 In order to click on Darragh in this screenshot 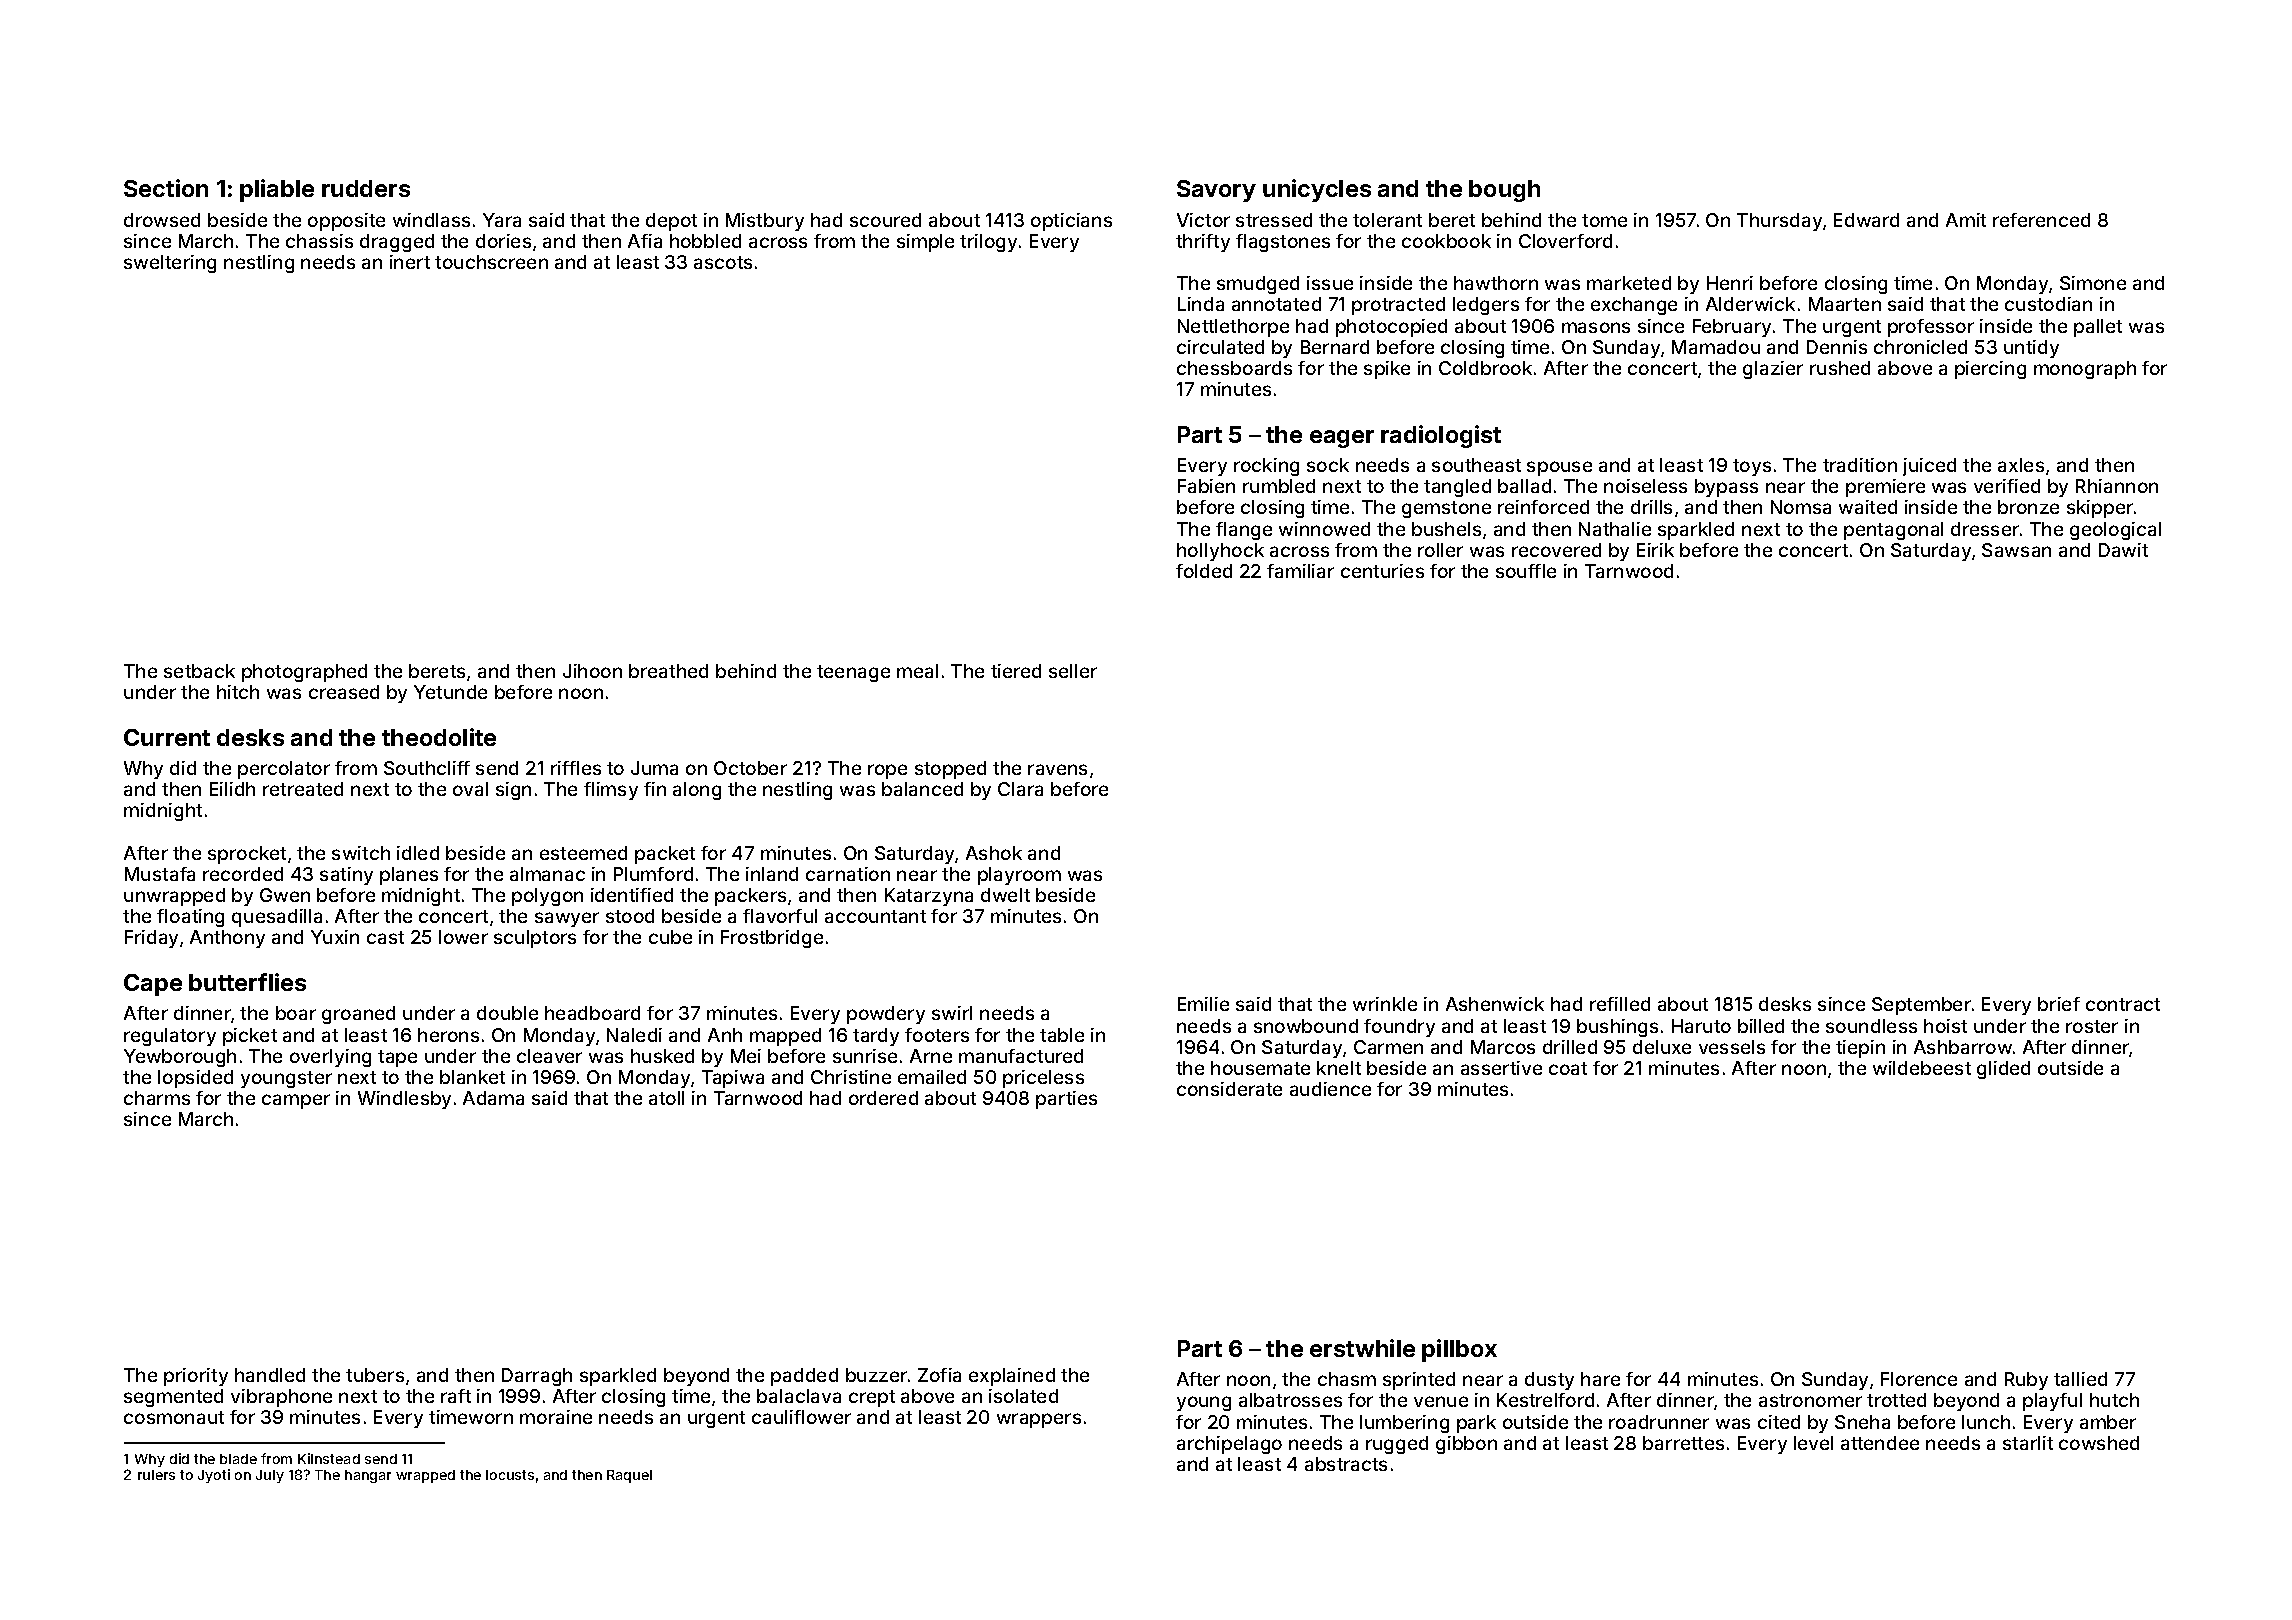, I will do `click(537, 1377)`.
